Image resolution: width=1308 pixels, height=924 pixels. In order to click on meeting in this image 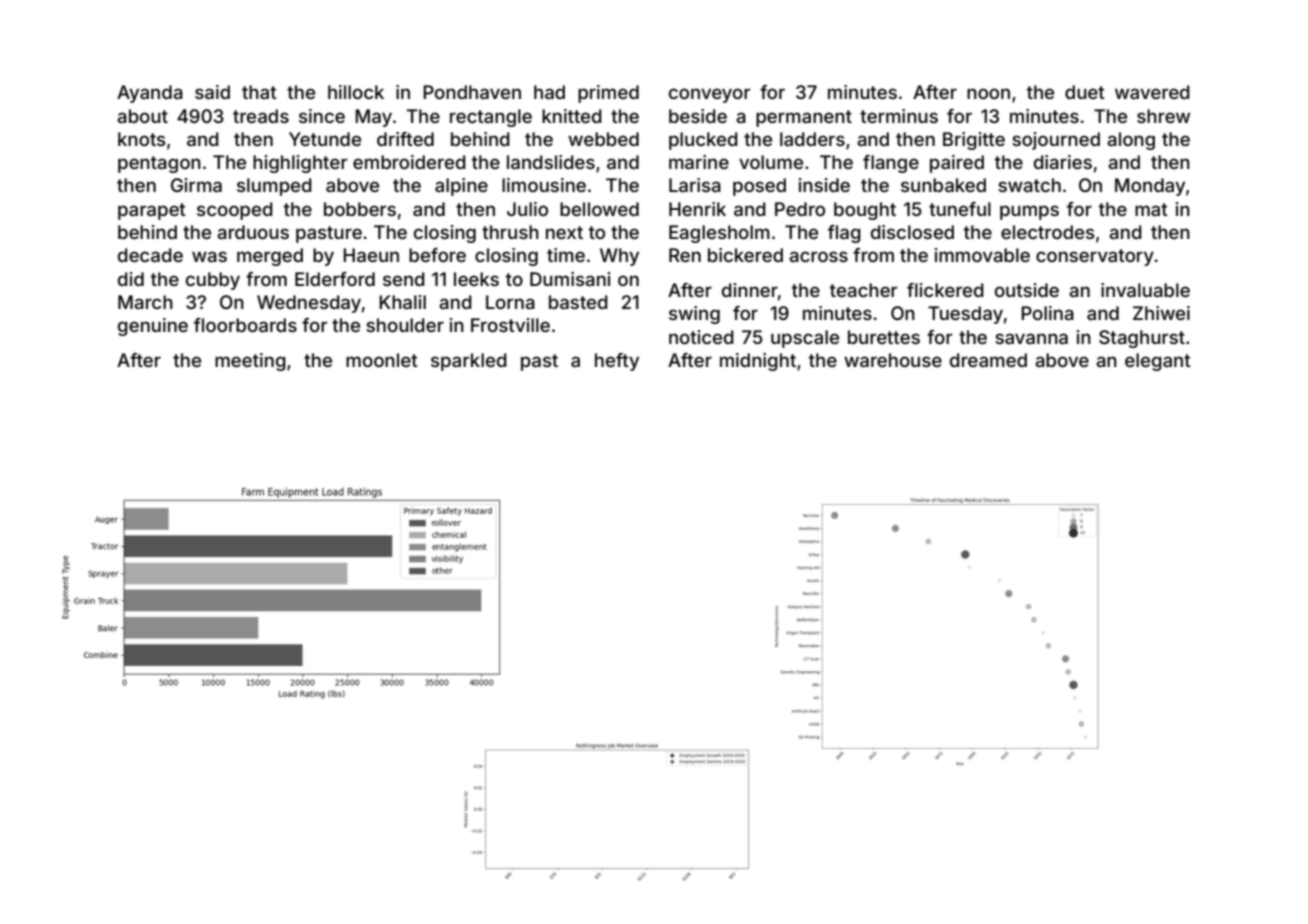, I will do `click(250, 362)`.
